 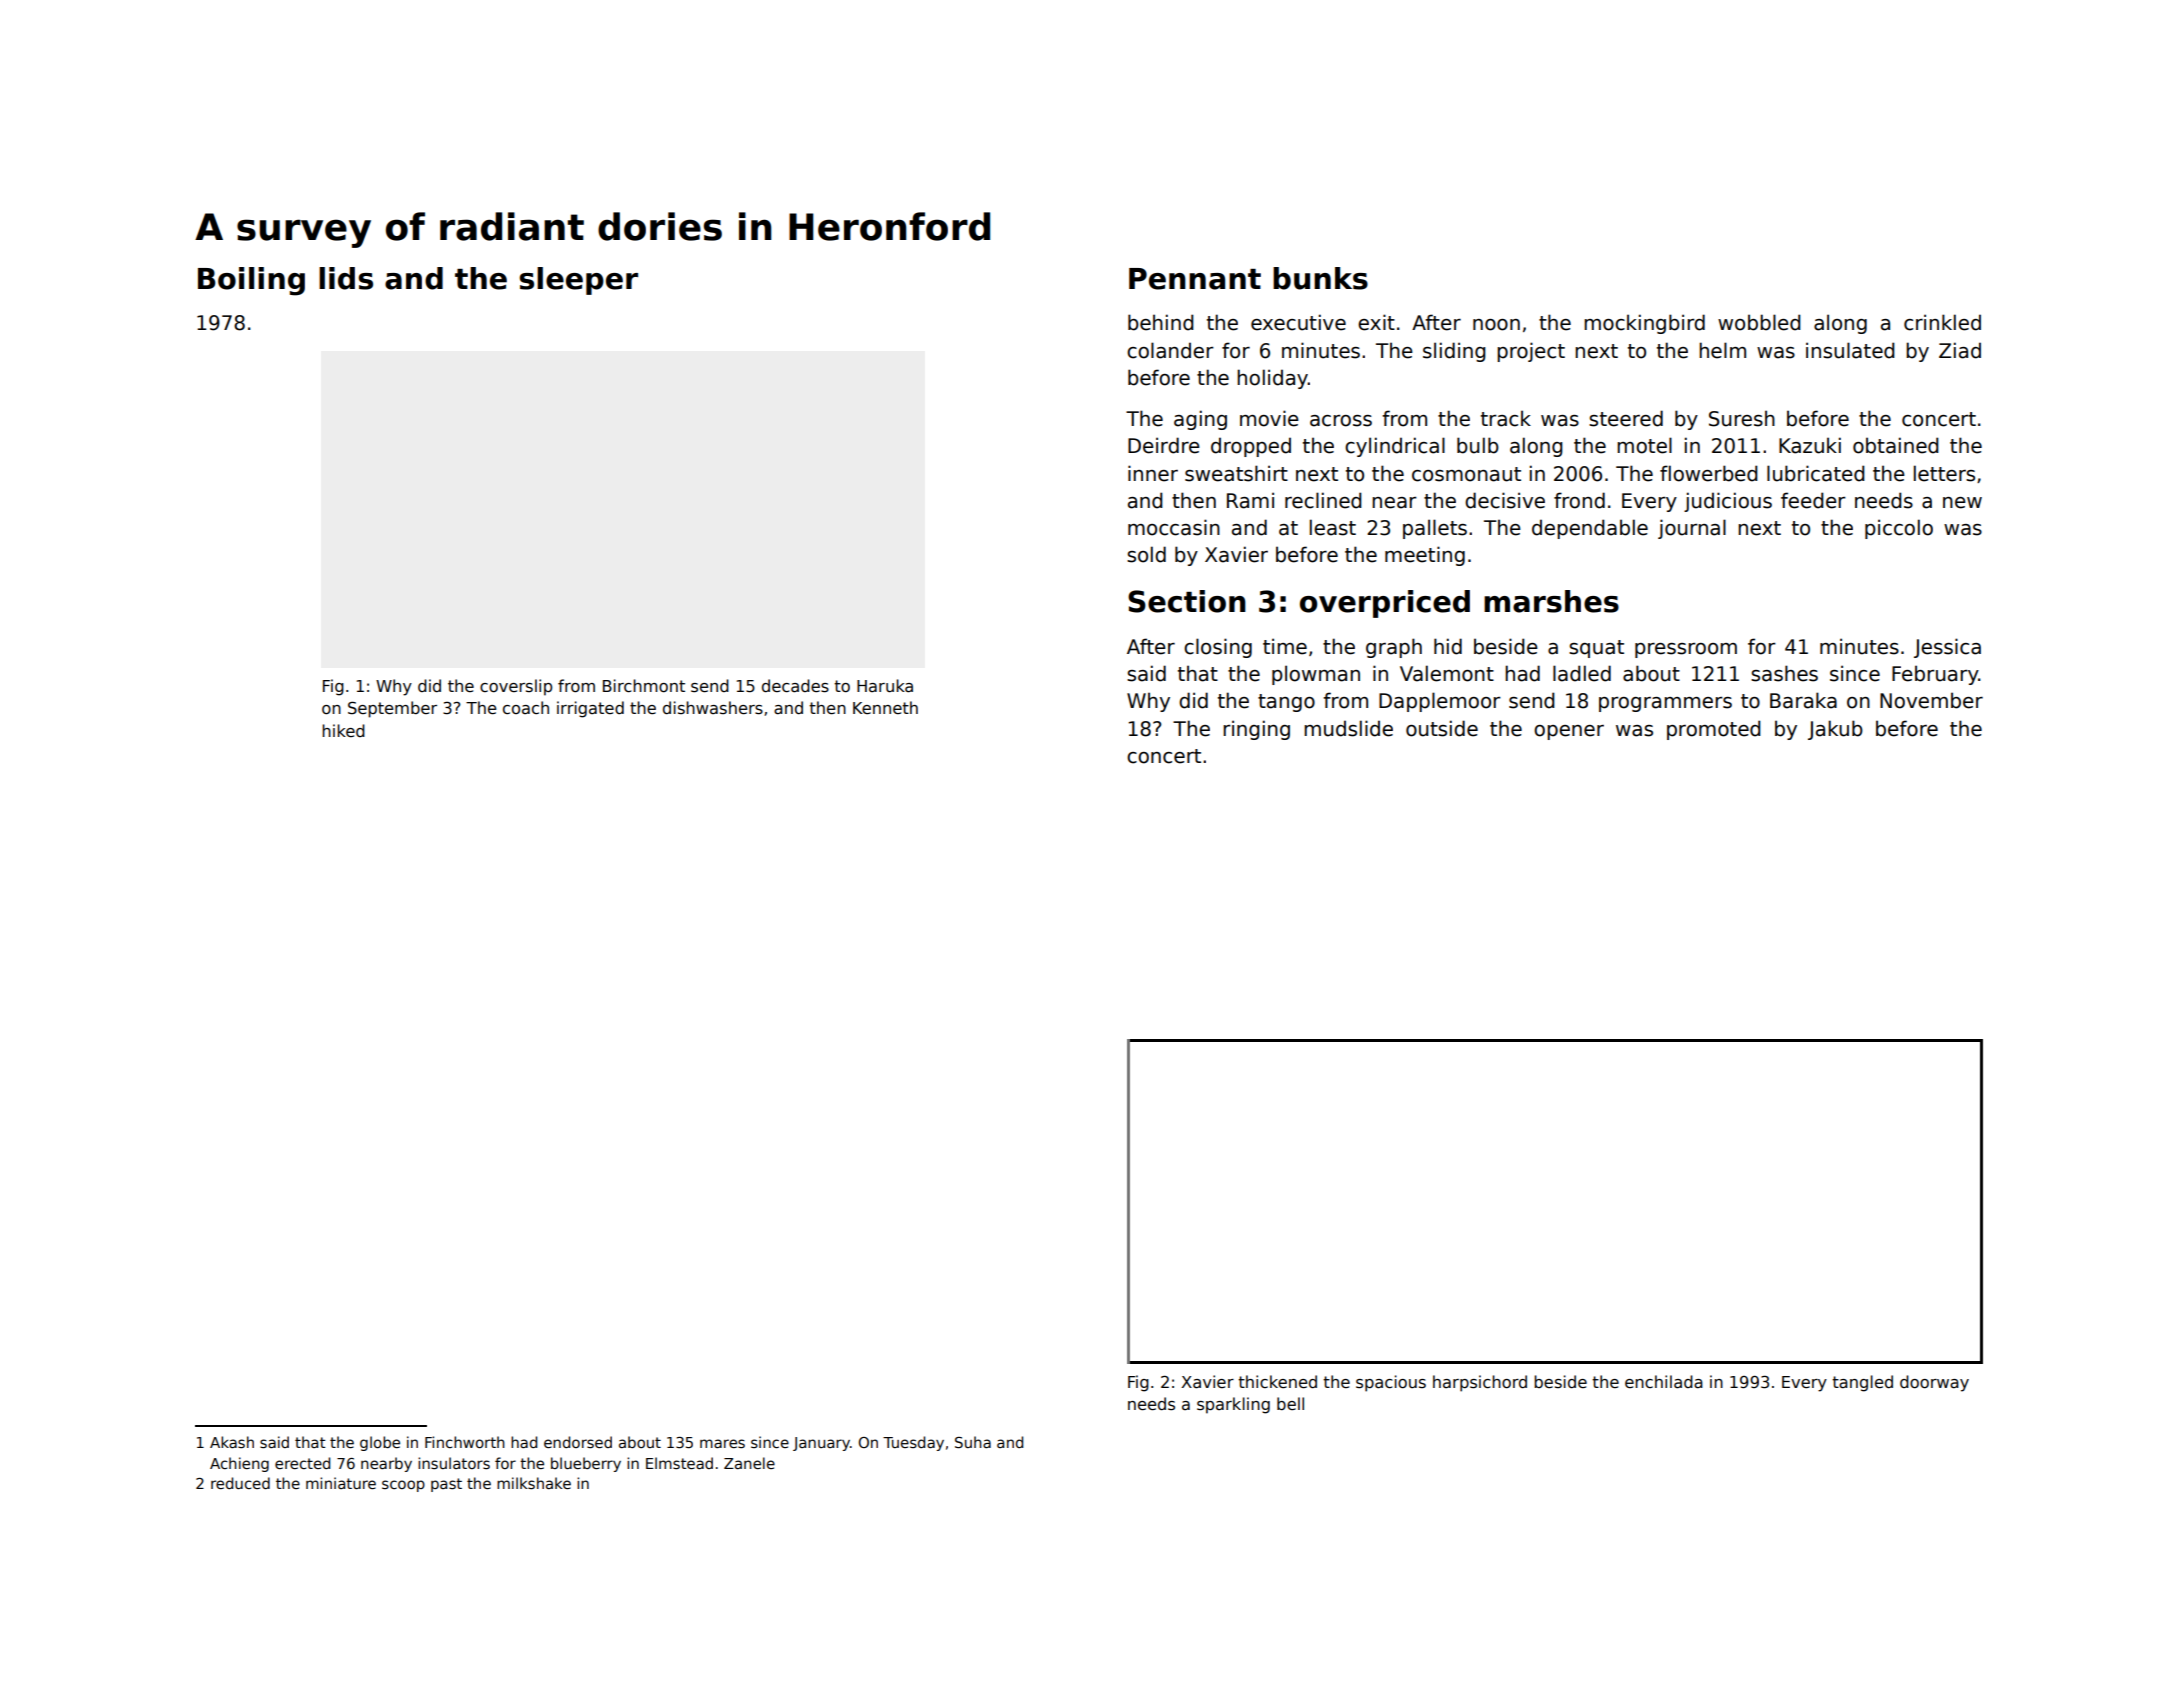 What do you see at coordinates (1187, 601) in the screenshot?
I see `Section` at bounding box center [1187, 601].
